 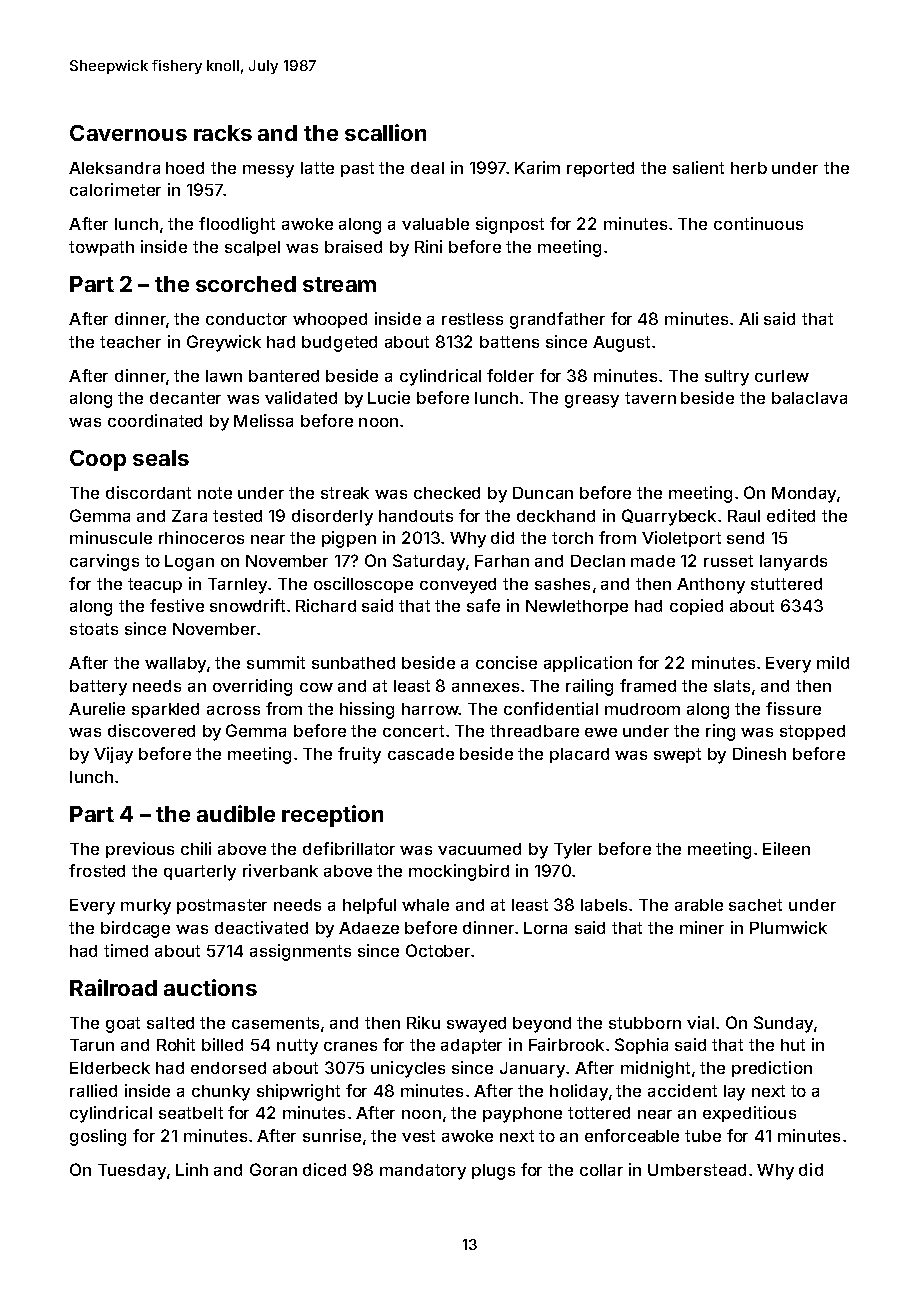 I want to click on bantered, so click(x=284, y=376).
